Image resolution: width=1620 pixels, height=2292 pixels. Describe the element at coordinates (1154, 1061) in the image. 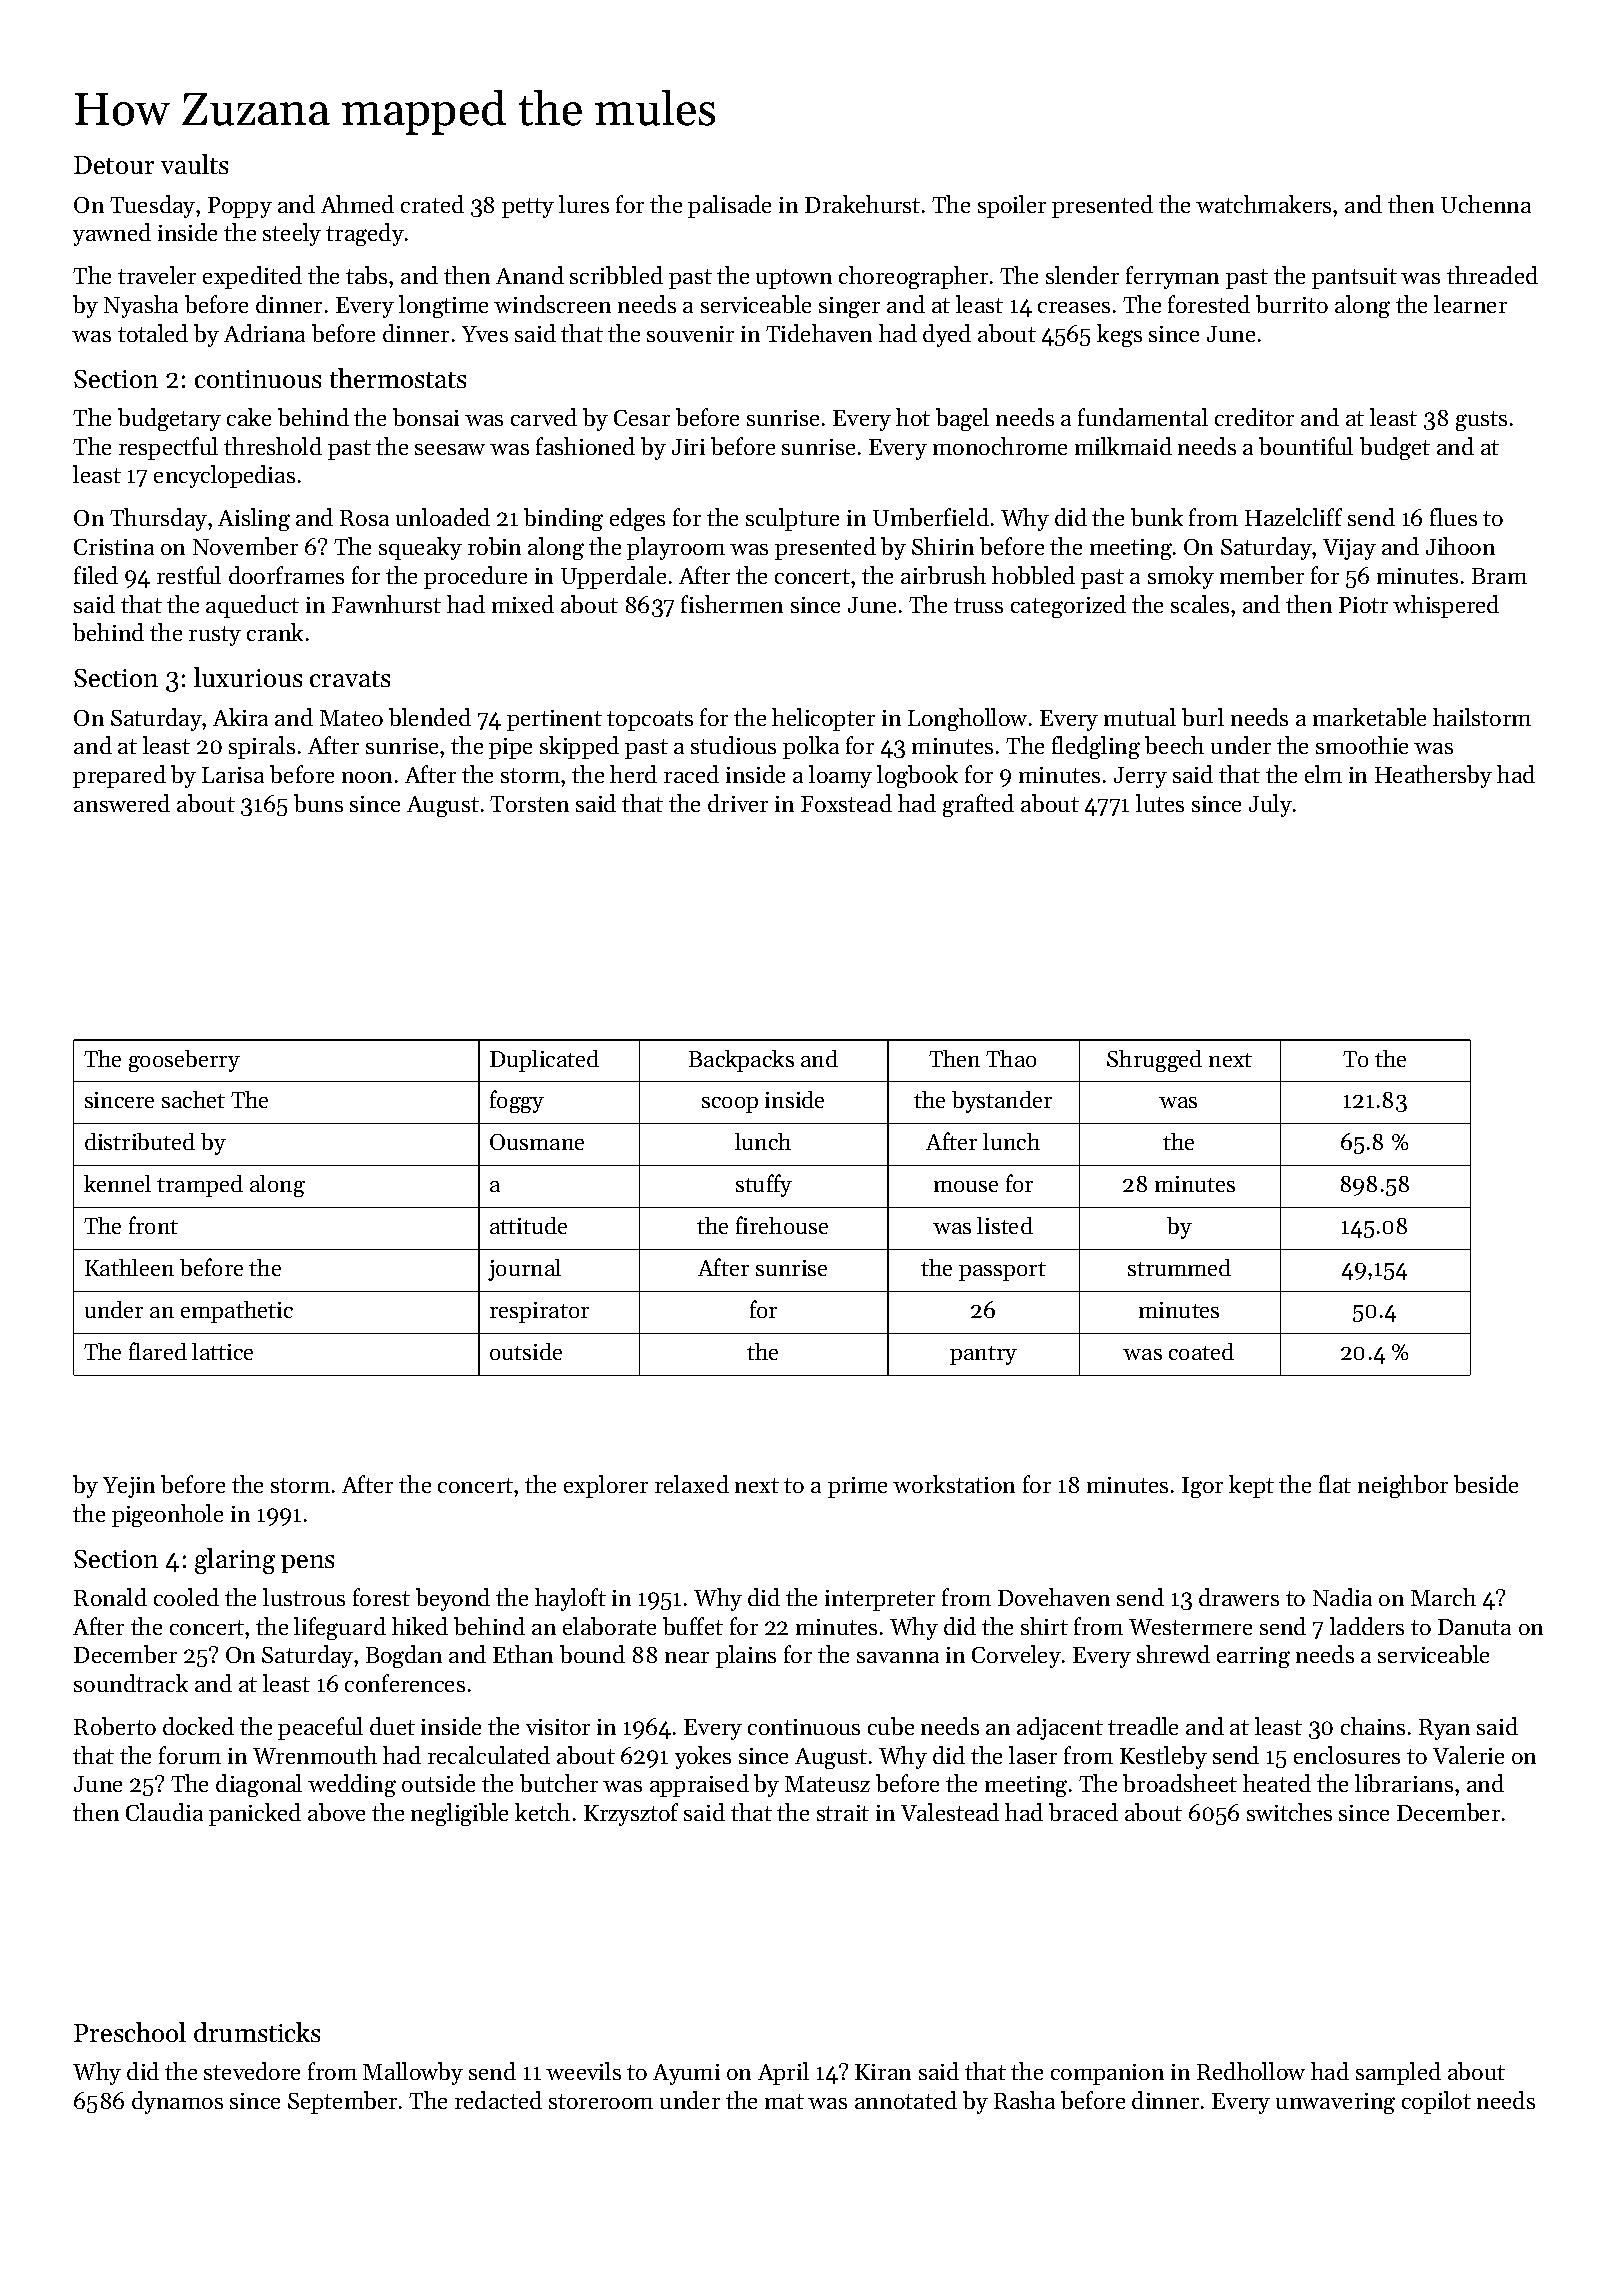

I see `Shrugged` at that location.
